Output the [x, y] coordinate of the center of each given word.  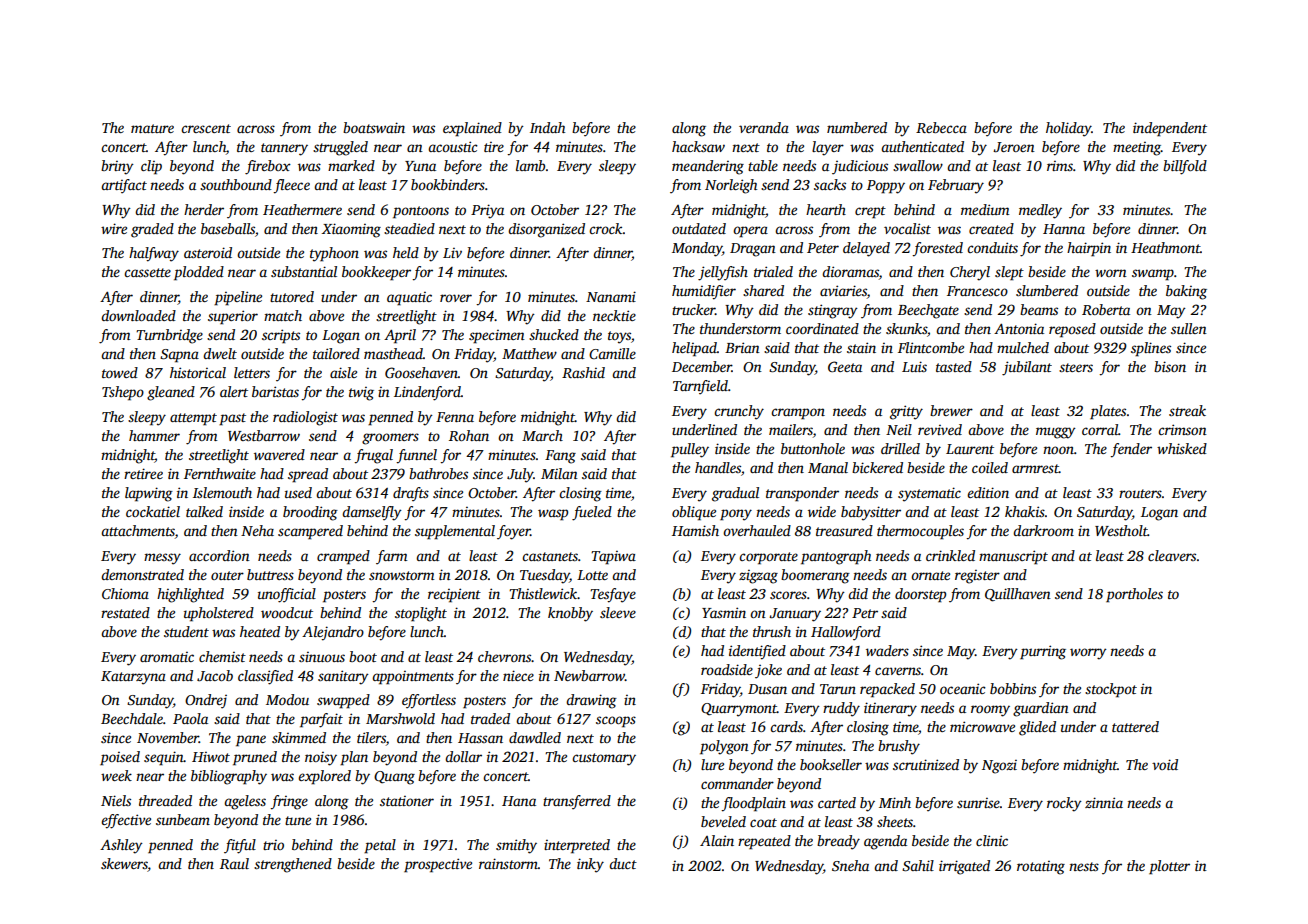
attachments [138, 532]
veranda [764, 127]
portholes [1134, 595]
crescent [206, 128]
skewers [124, 865]
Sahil [918, 865]
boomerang [815, 576]
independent [1170, 129]
